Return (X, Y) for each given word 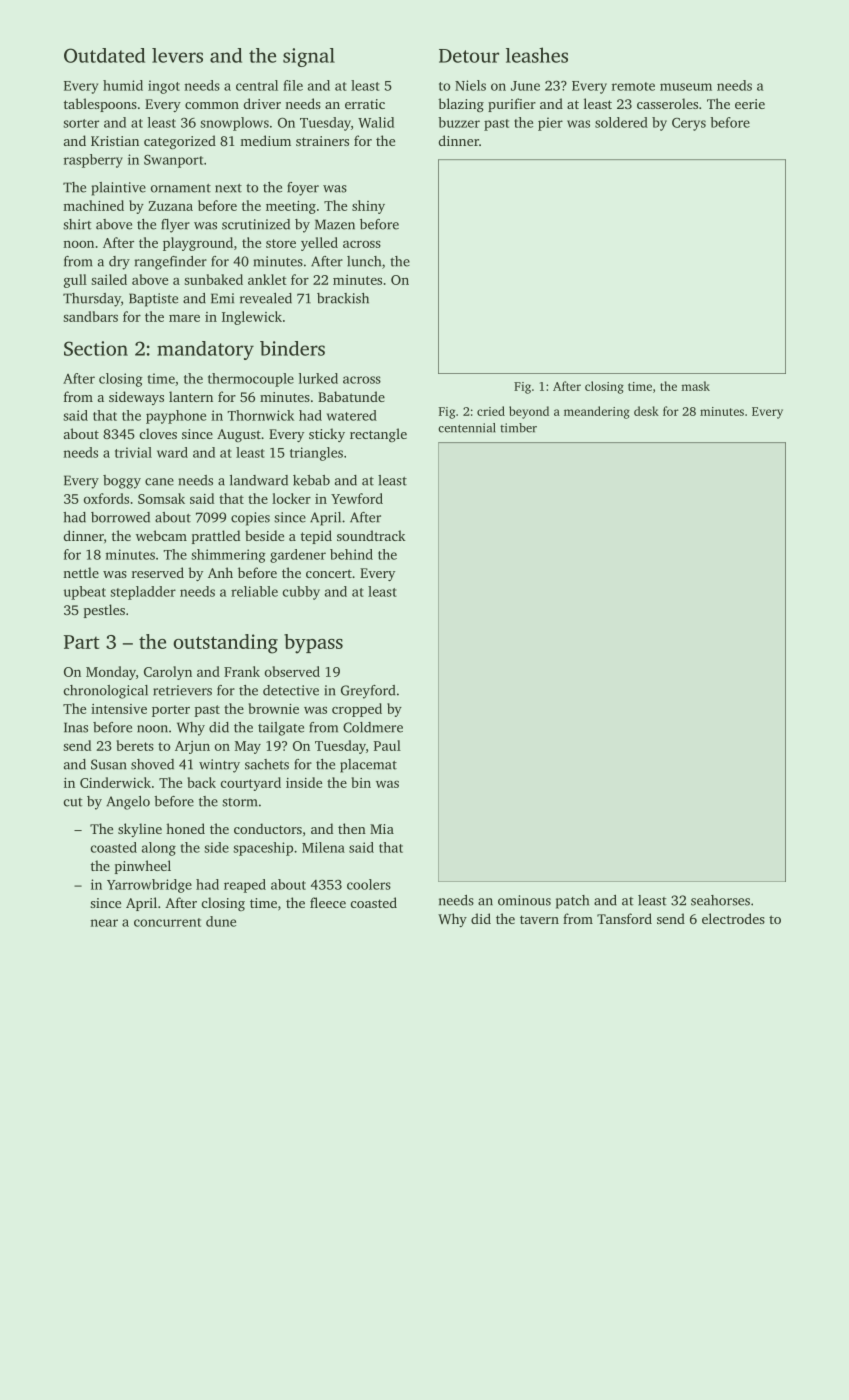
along (159, 849)
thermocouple (251, 380)
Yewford (357, 498)
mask (695, 386)
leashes (537, 55)
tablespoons (100, 105)
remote (633, 86)
